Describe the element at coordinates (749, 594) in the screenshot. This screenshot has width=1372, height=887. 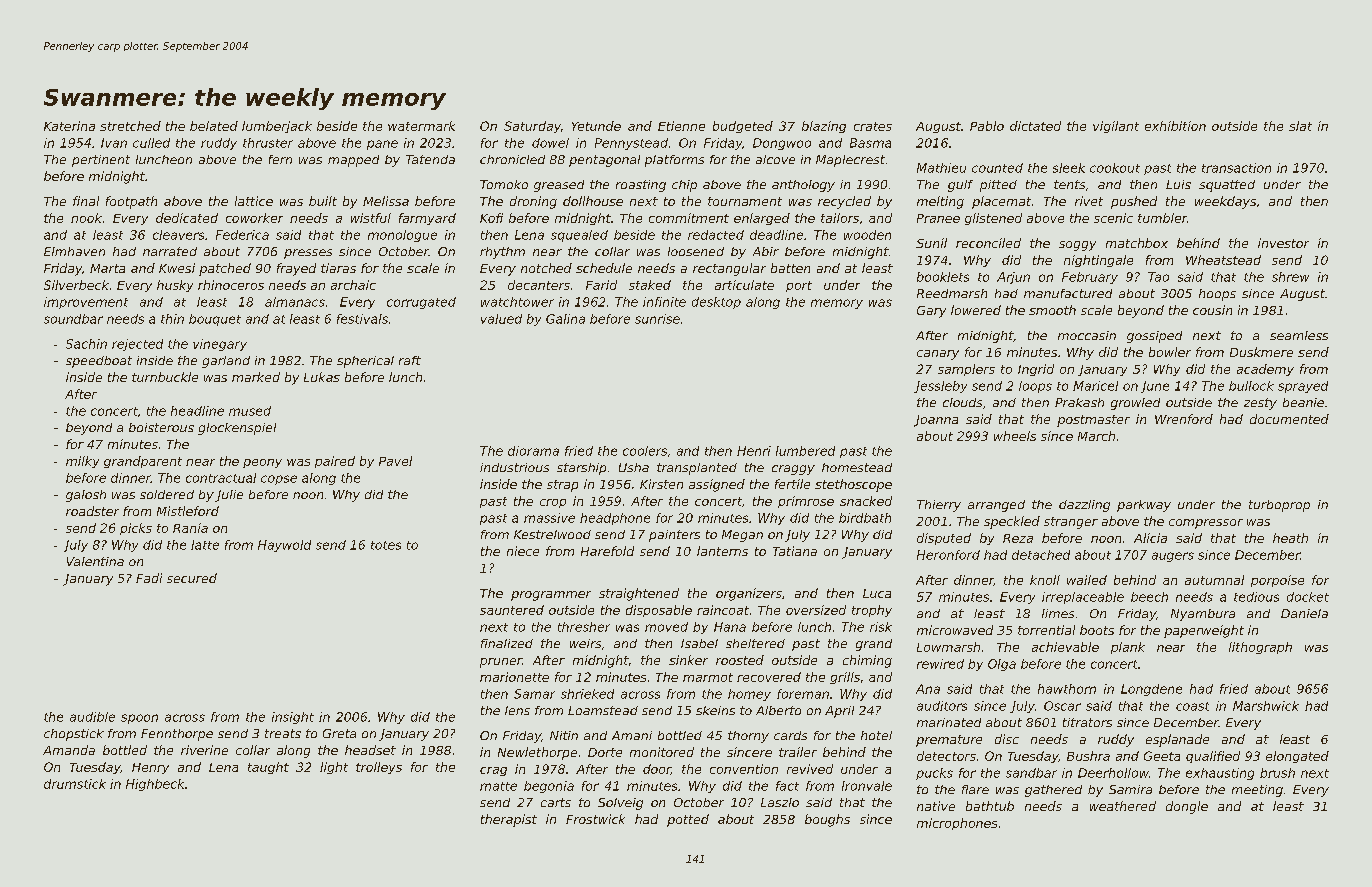
I see `organizers` at that location.
